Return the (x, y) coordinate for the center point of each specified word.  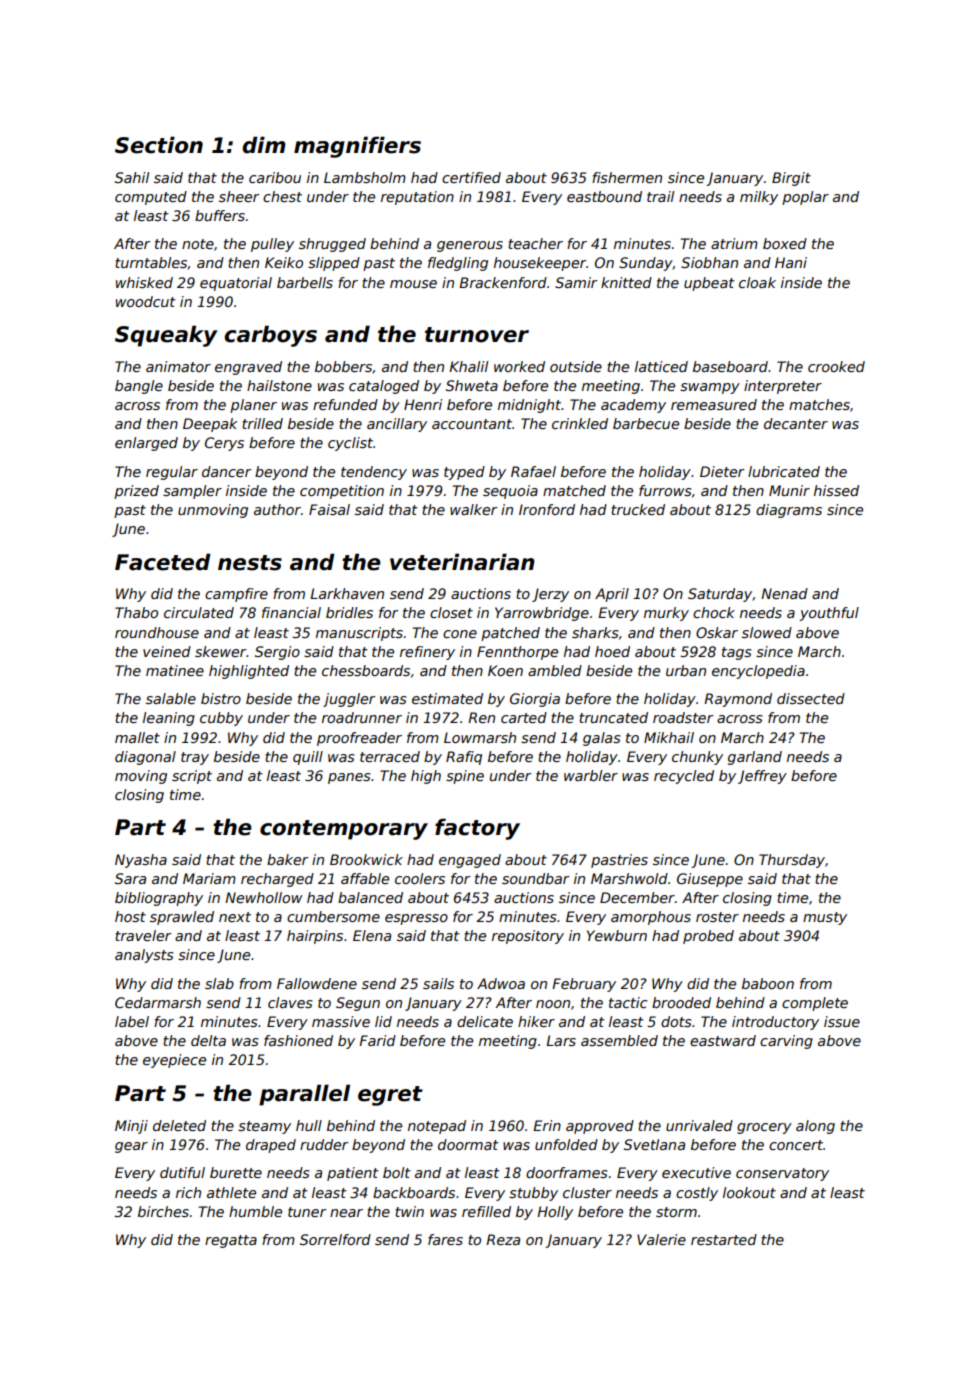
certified (471, 177)
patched (510, 634)
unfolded (566, 1144)
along (815, 1127)
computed (151, 198)
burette (236, 1172)
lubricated (784, 471)
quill (308, 758)
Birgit (791, 179)
